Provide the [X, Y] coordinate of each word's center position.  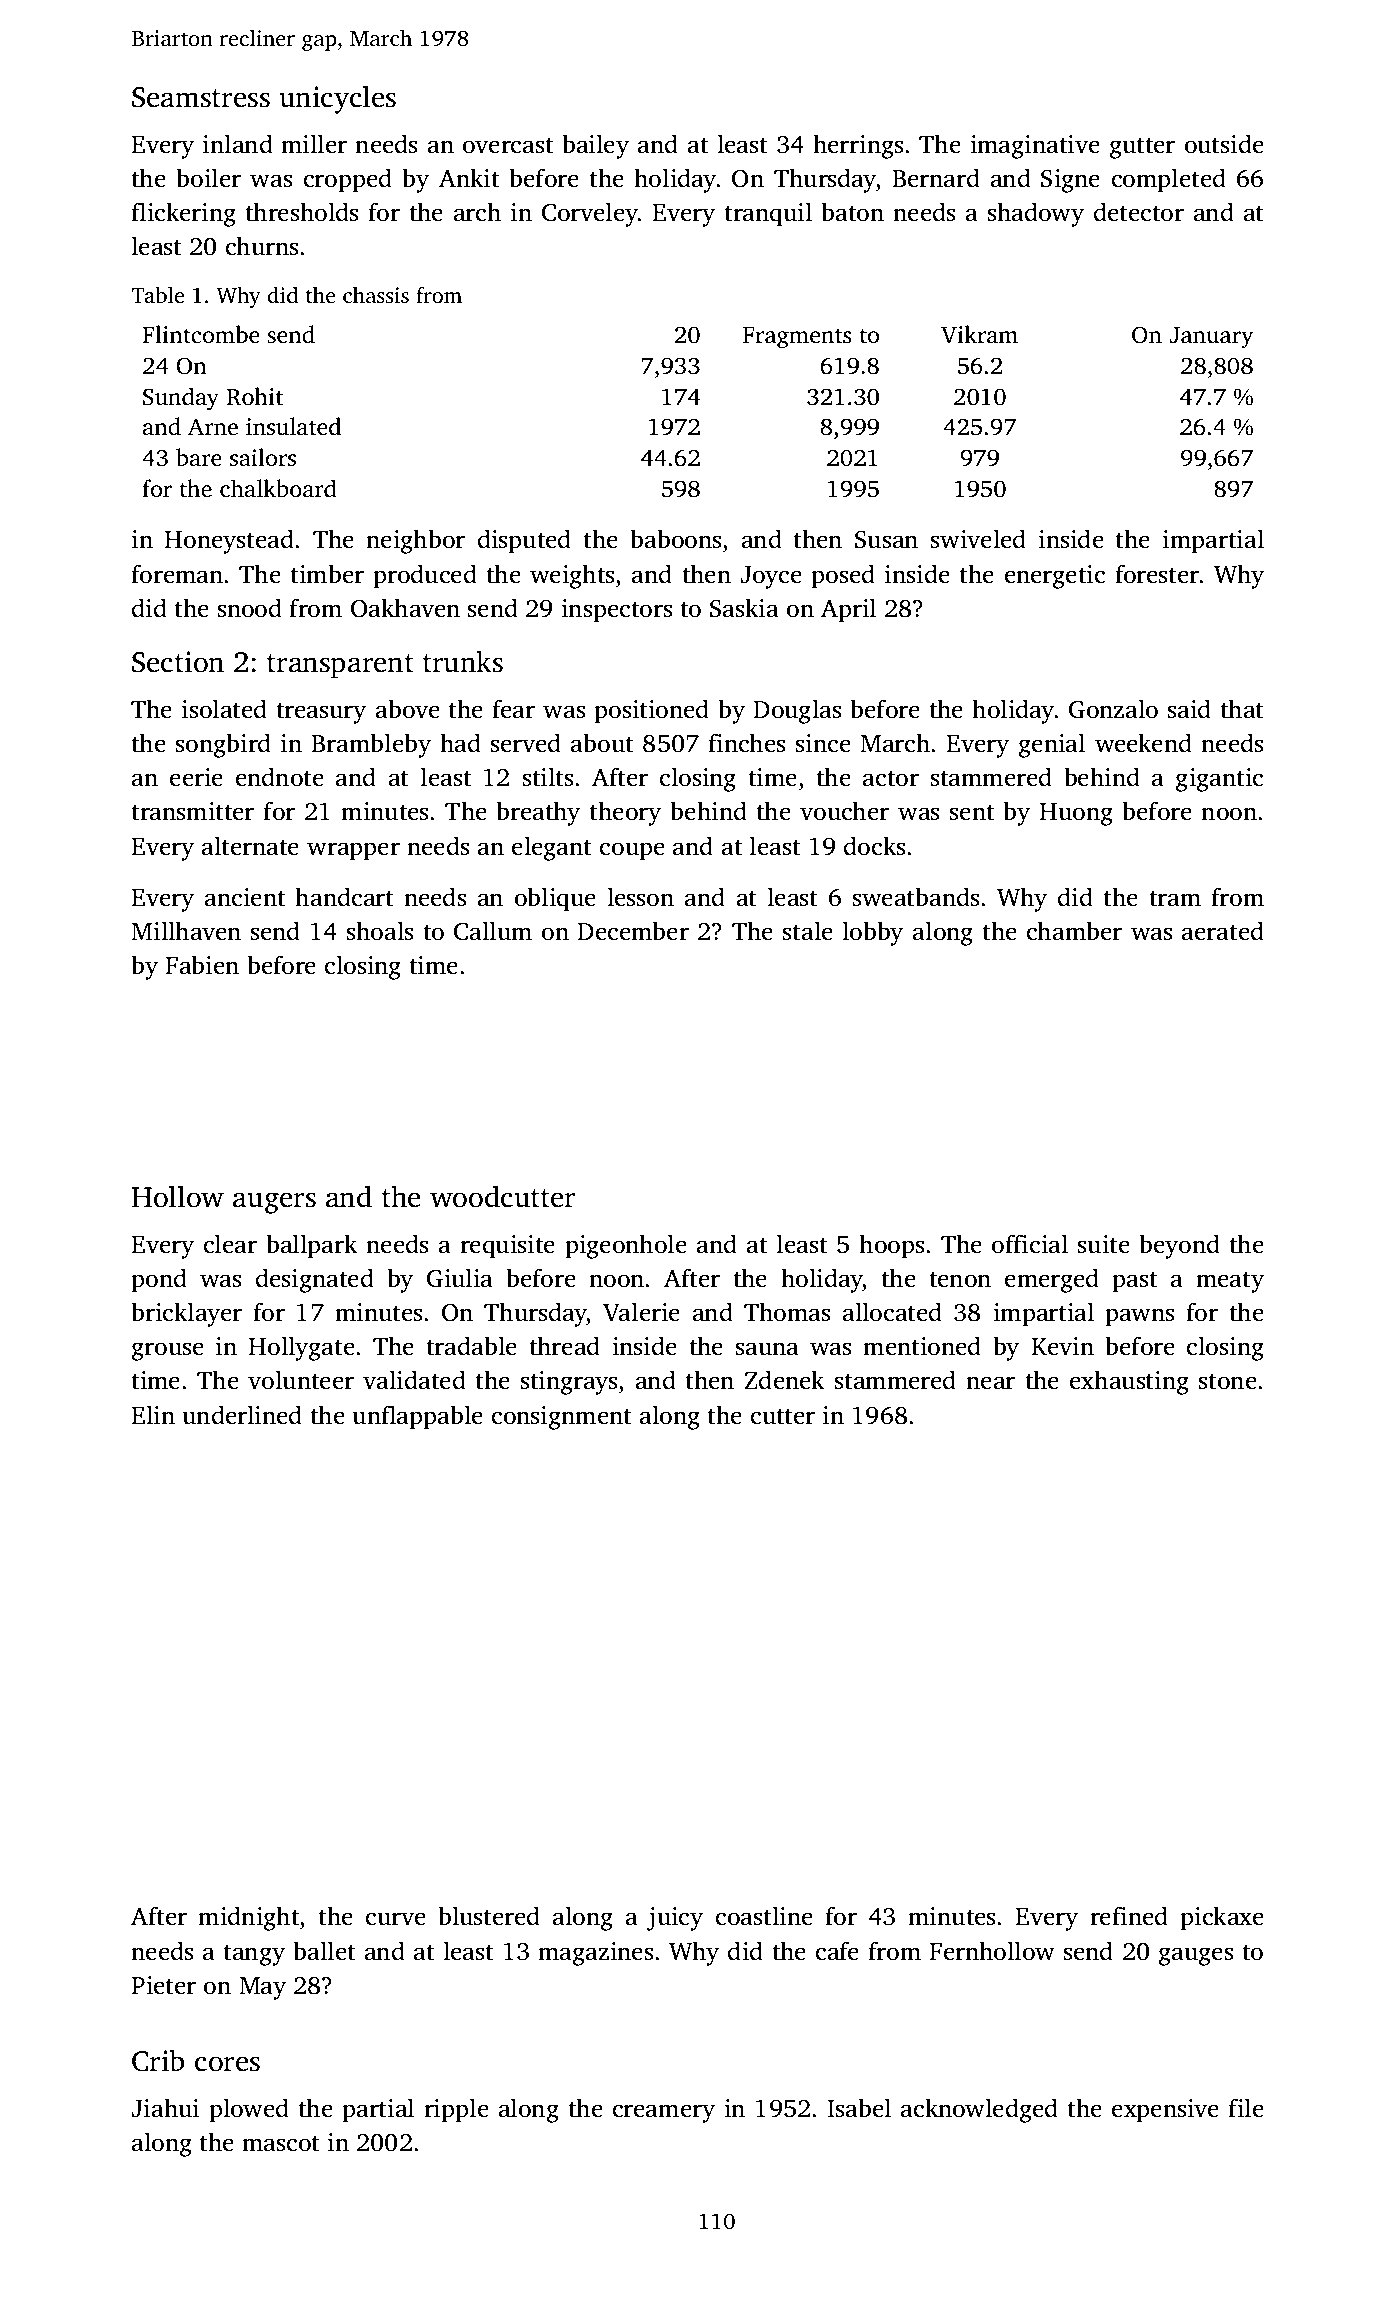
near [990, 1383]
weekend [1143, 743]
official [1030, 1244]
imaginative [1035, 147]
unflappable [417, 1417]
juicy [675, 1919]
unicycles [337, 99]
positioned [651, 711]
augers [274, 1203]
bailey [595, 146]
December [633, 931]
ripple [456, 2110]
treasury [321, 713]
